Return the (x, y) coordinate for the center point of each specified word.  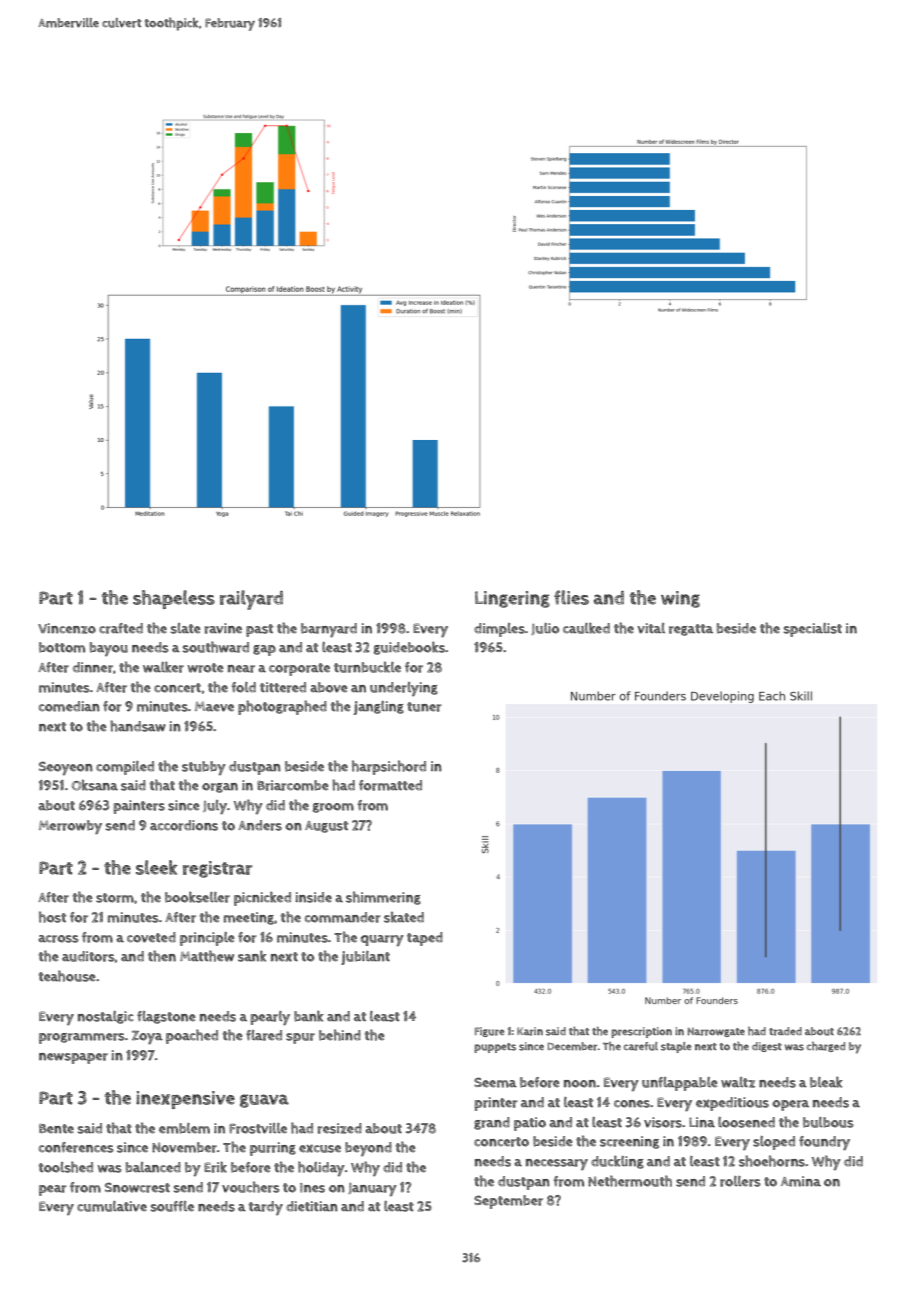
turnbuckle (367, 667)
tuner (424, 707)
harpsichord (389, 767)
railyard (251, 600)
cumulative (112, 1206)
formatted (390, 785)
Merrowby (70, 827)
